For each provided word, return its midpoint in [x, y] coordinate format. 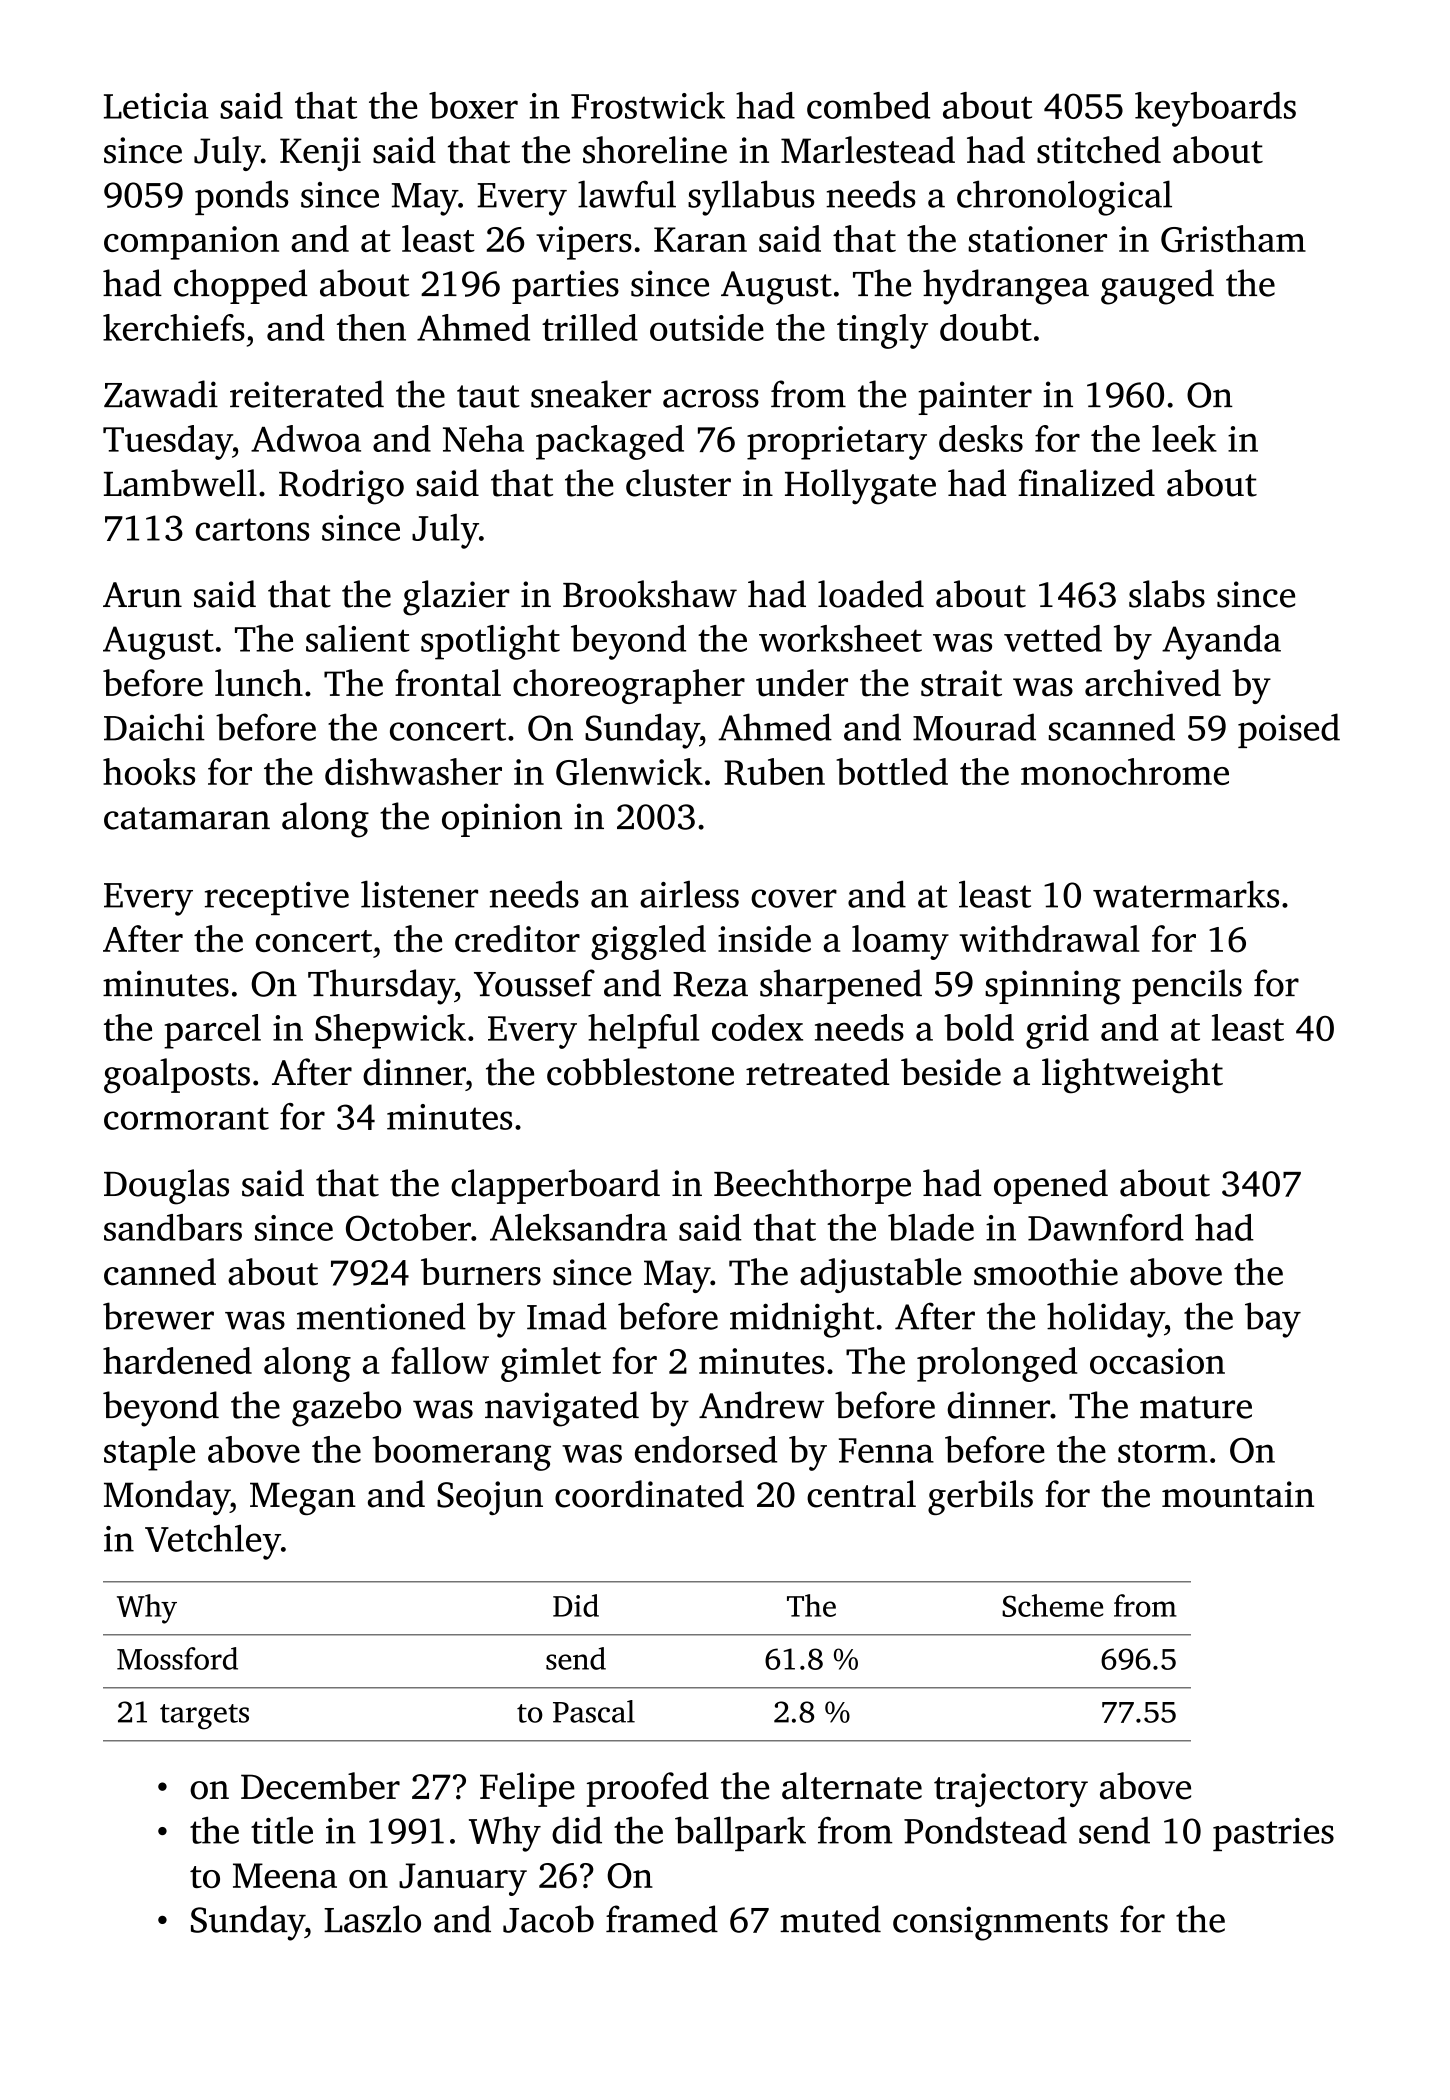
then [371, 327]
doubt [986, 327]
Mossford [177, 1658]
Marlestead [868, 150]
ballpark [740, 1833]
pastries [1273, 1834]
